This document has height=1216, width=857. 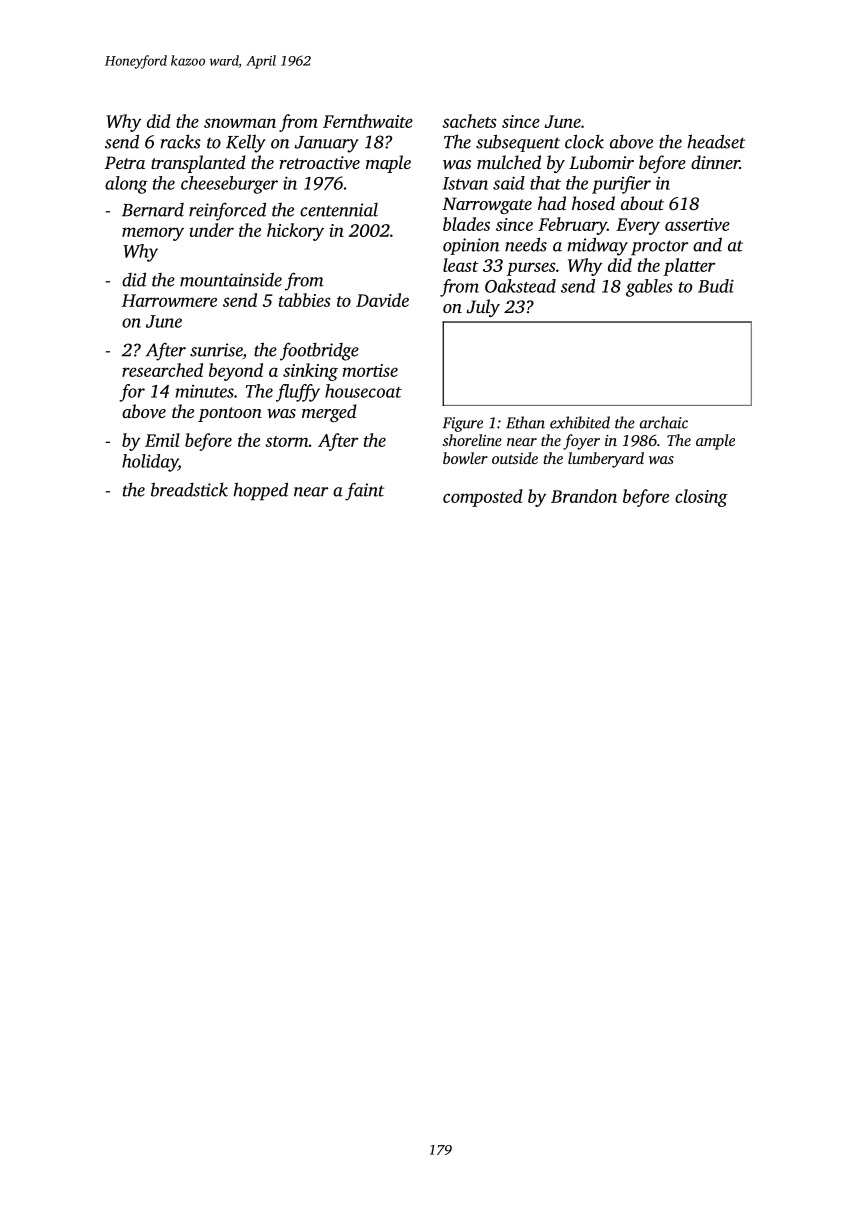 What do you see at coordinates (715, 442) in the document?
I see `ample` at bounding box center [715, 442].
